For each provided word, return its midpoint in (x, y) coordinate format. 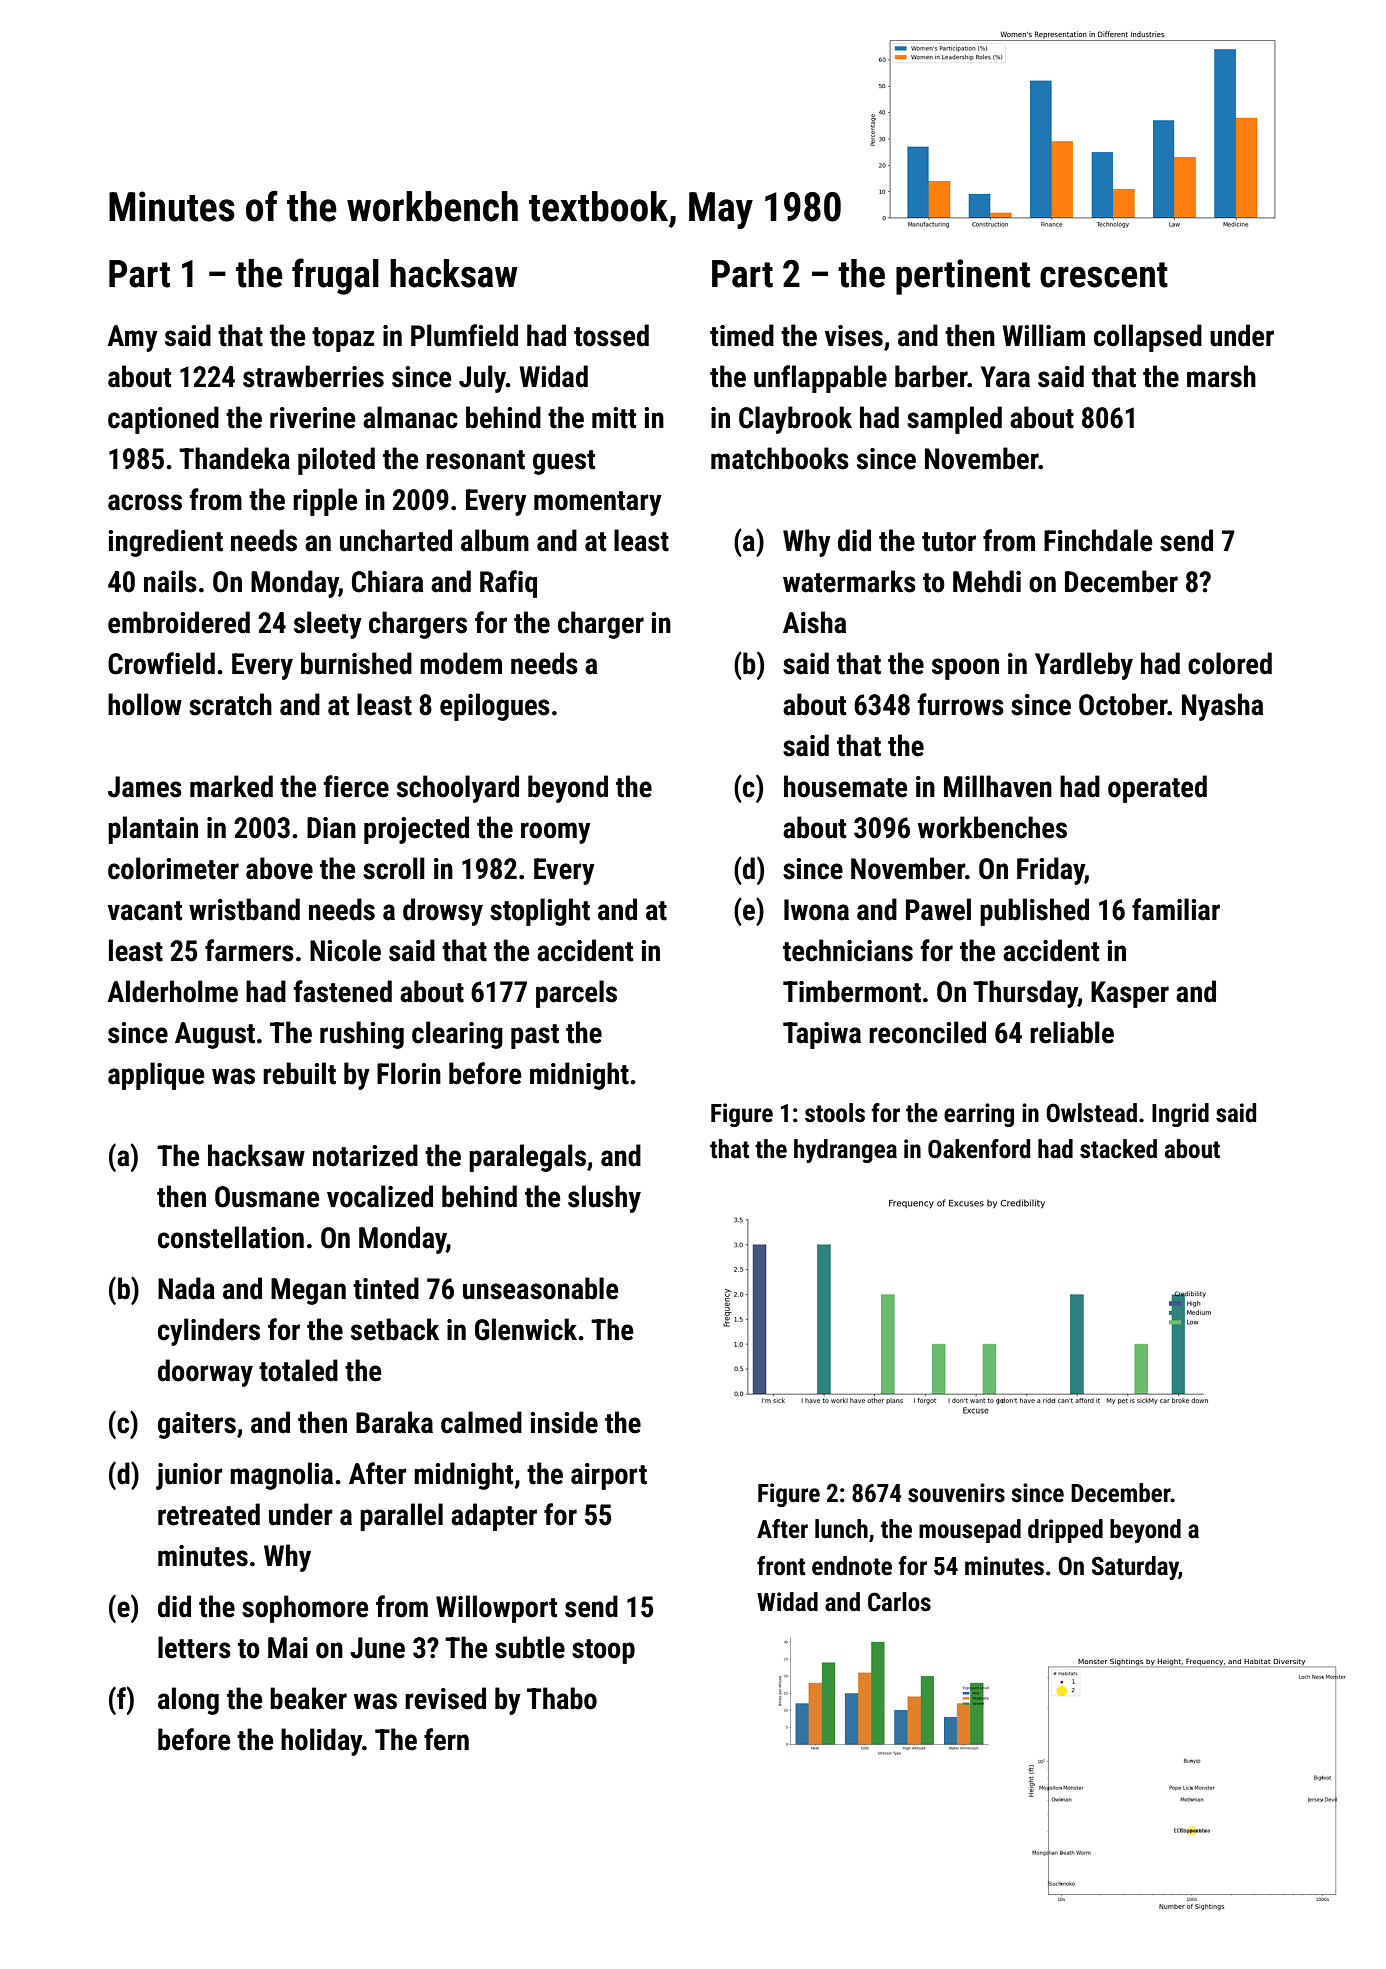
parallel (401, 1517)
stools (835, 1113)
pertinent (963, 277)
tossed (611, 335)
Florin (409, 1073)
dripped (1065, 1531)
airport (609, 1476)
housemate (845, 786)
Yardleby (1084, 666)
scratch (230, 704)
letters (194, 1647)
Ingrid (1180, 1115)
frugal (335, 276)
